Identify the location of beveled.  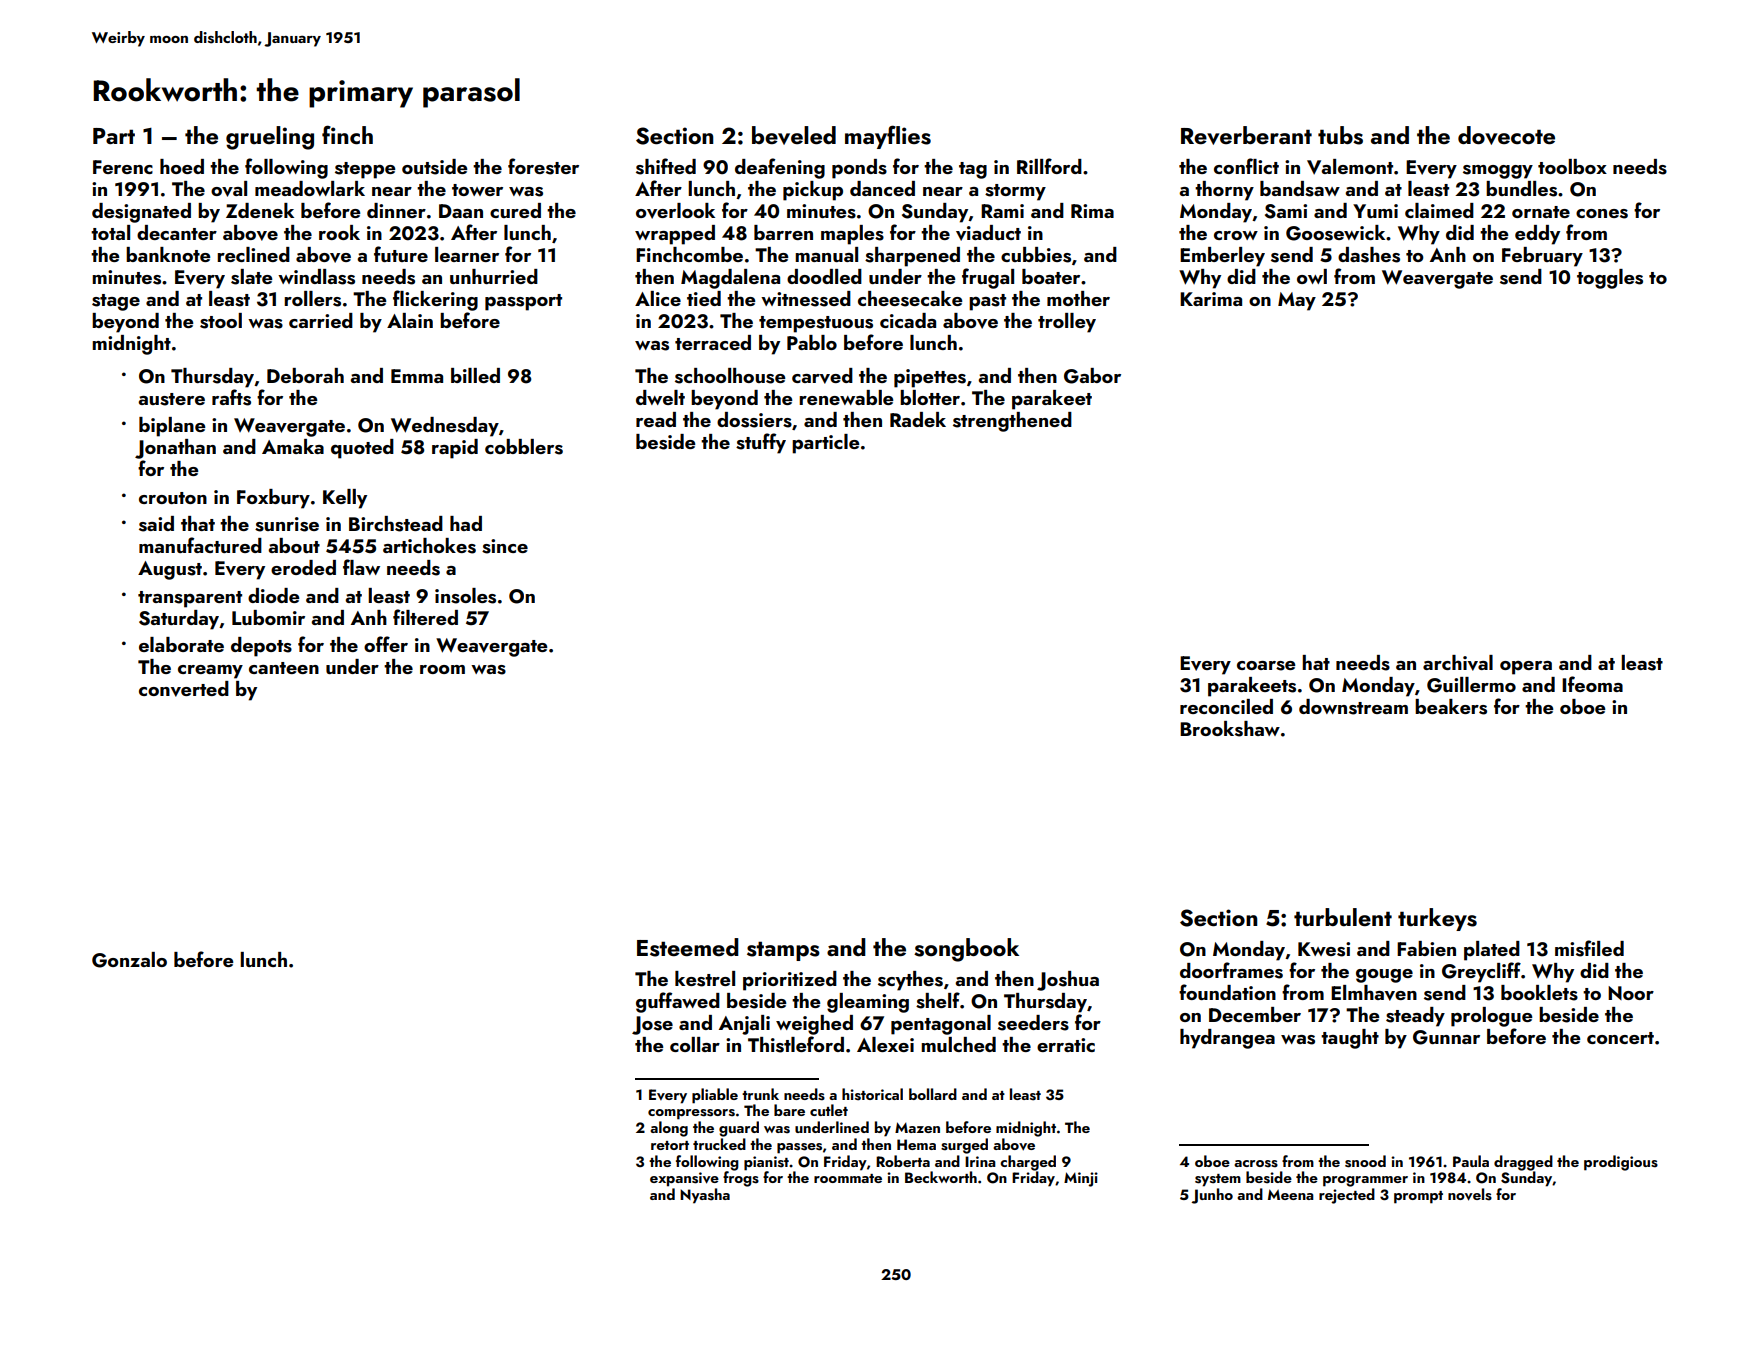
(794, 135).
